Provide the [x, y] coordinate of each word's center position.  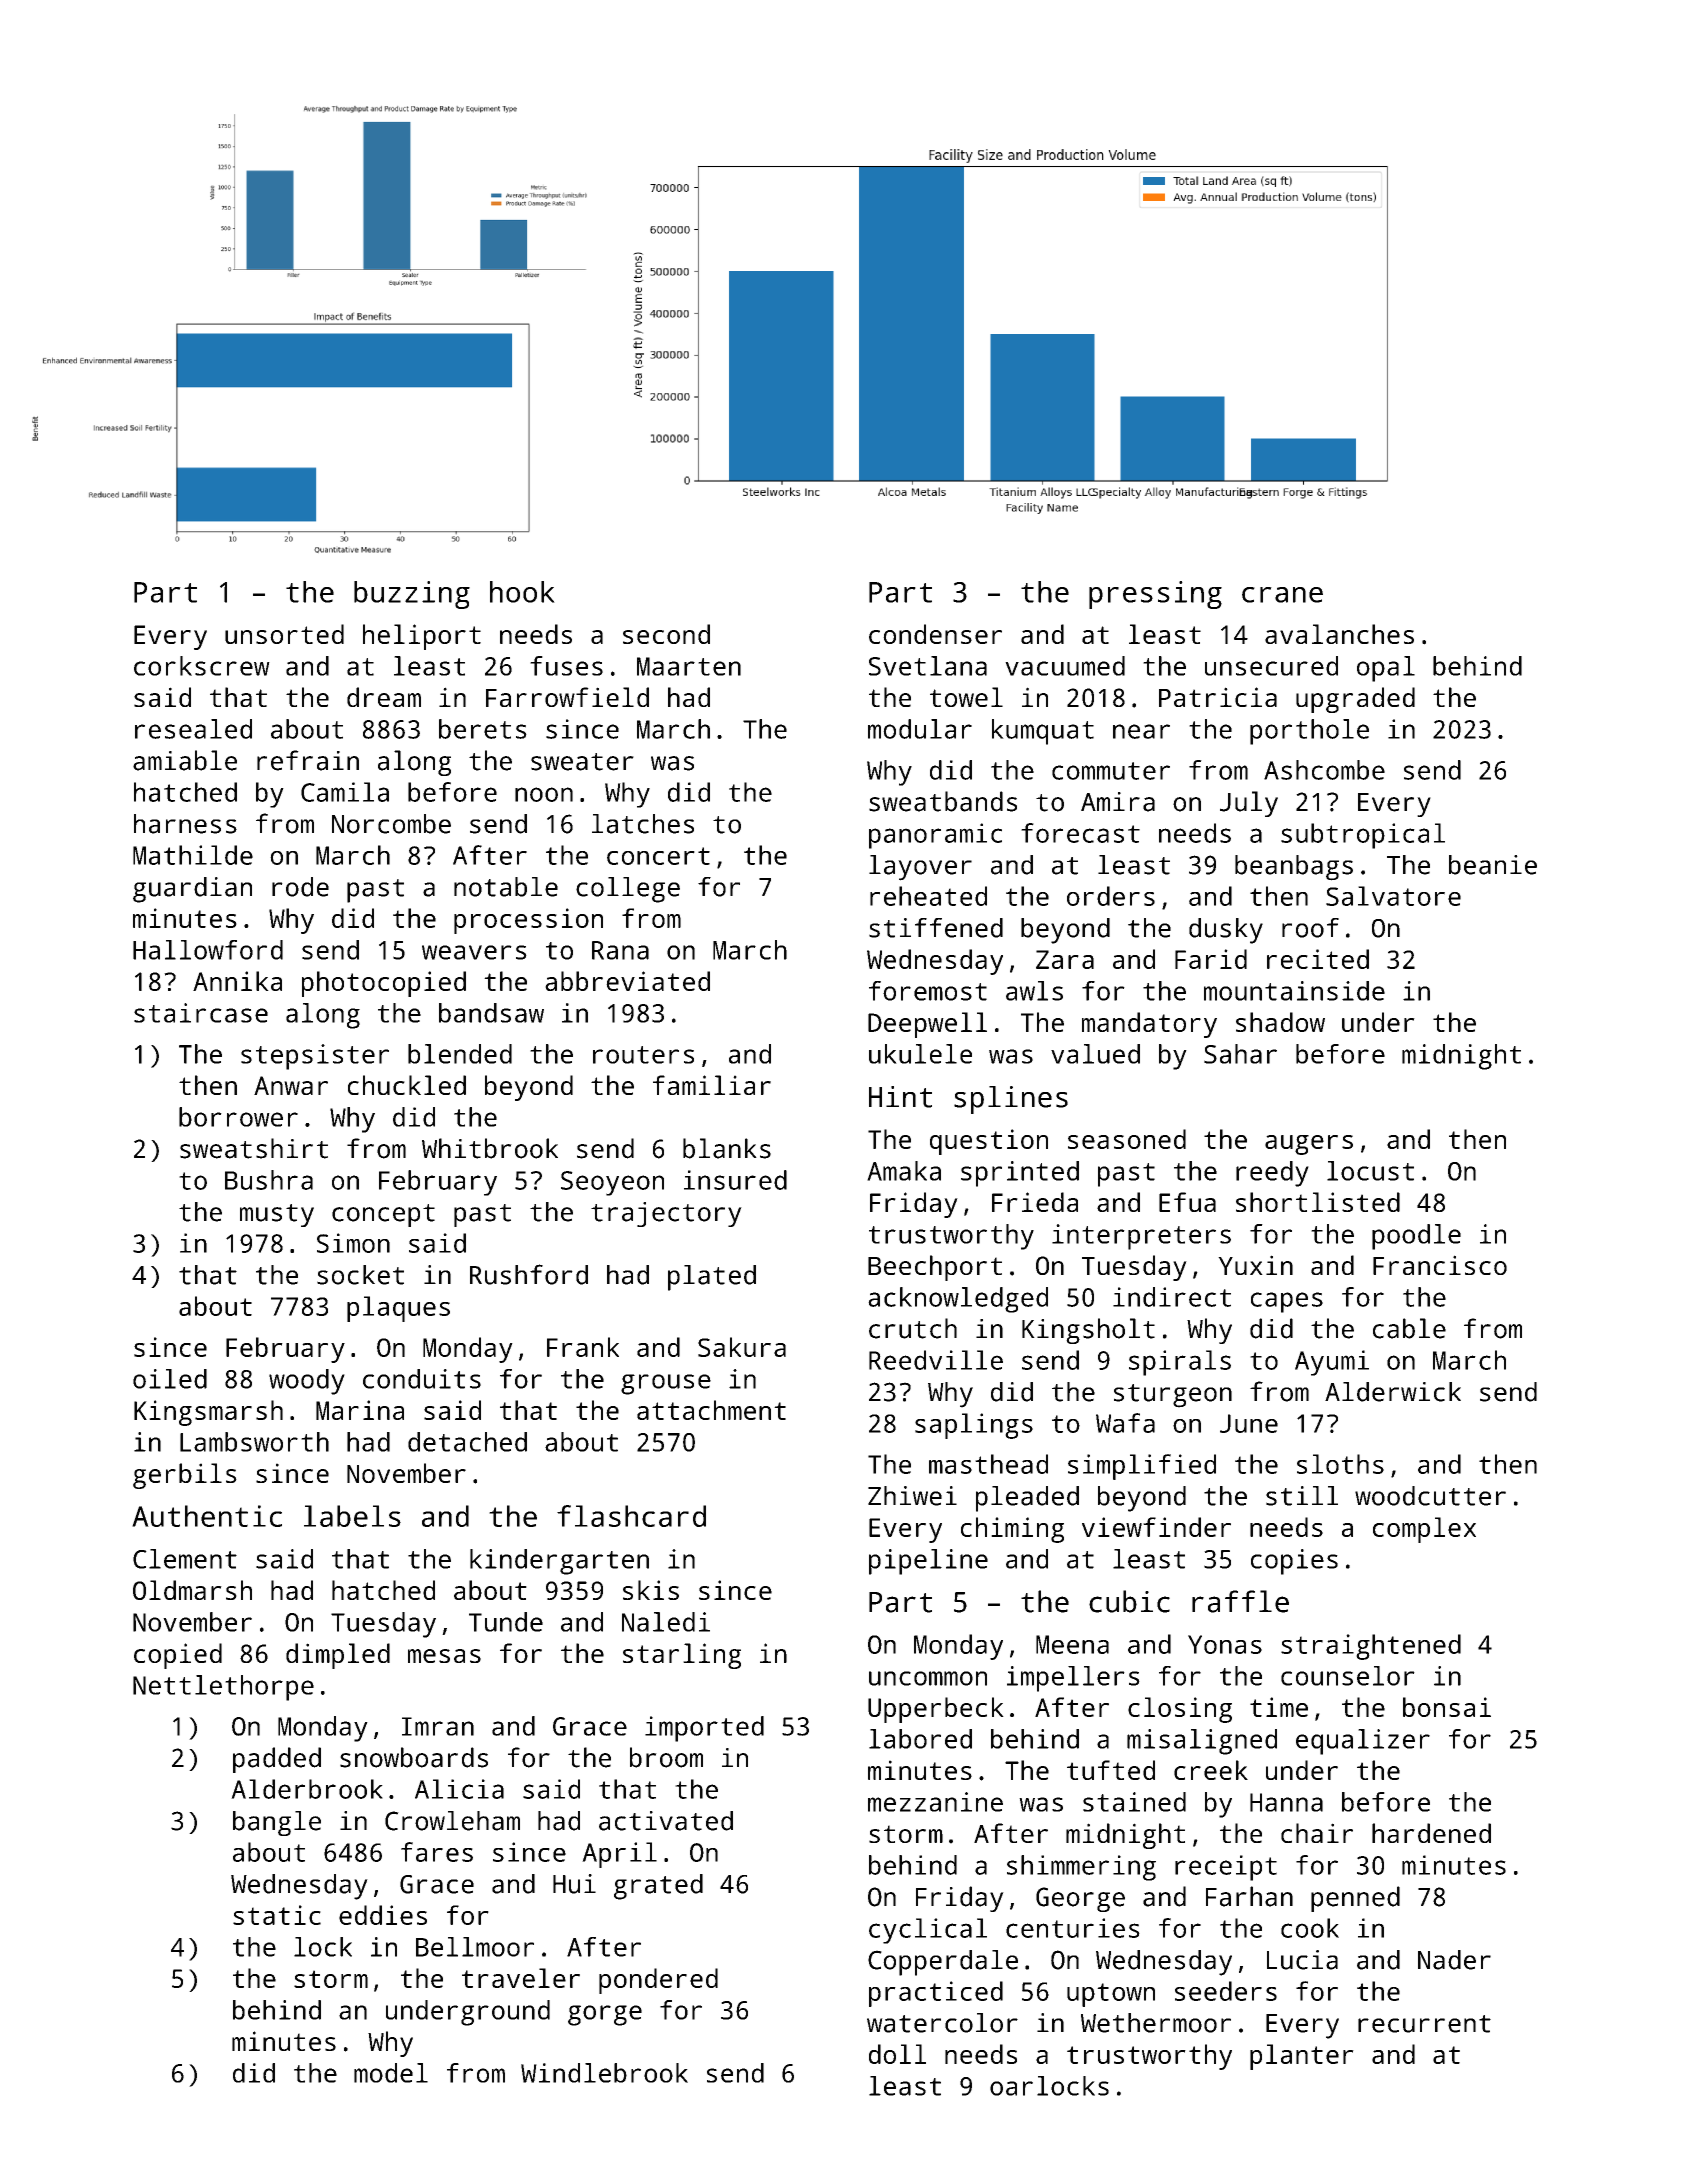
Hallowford [208, 950]
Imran [438, 1726]
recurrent [1424, 2024]
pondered [658, 1981]
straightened [1371, 1647]
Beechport [935, 1268]
